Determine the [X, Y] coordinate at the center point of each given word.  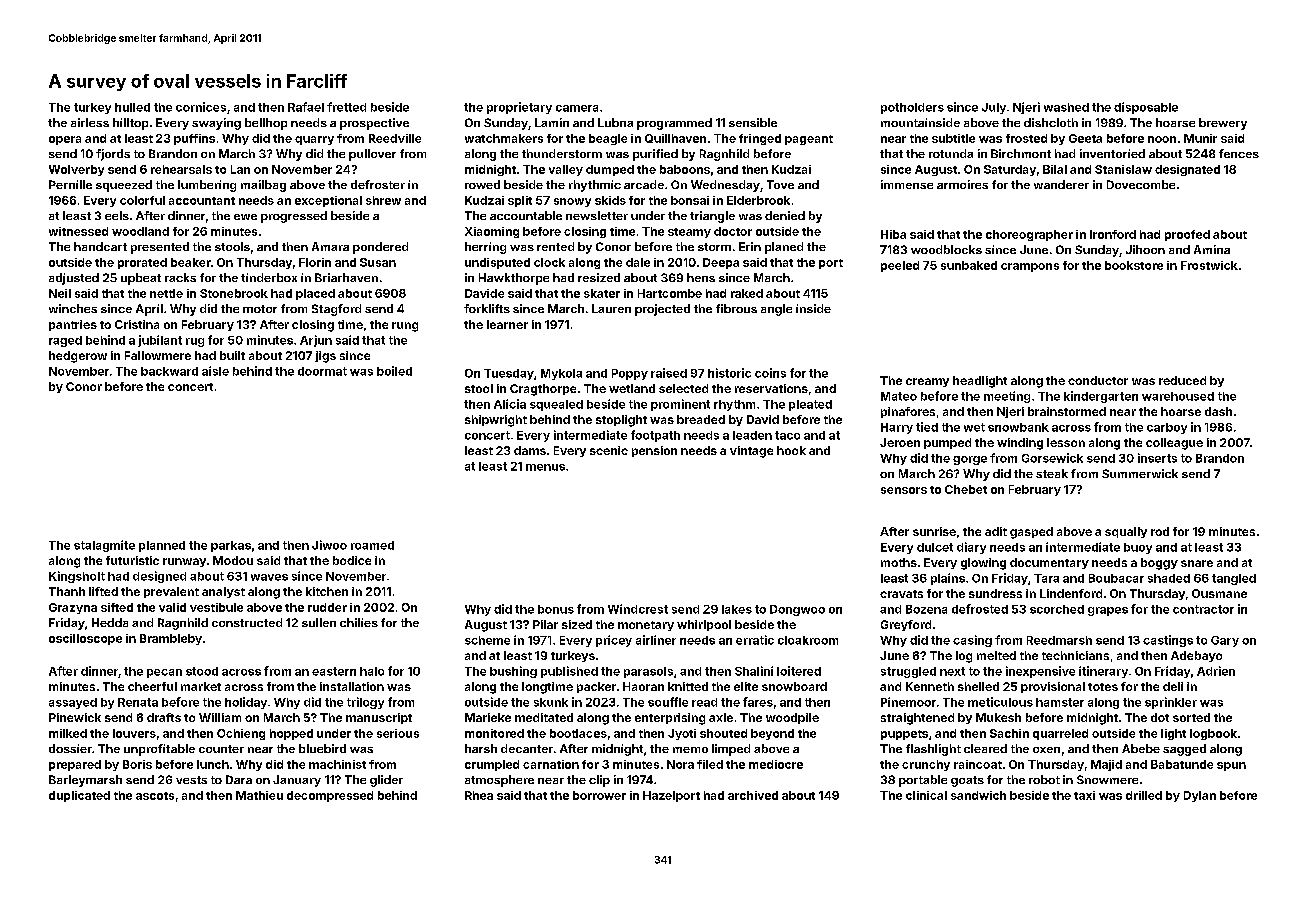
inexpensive [1040, 672]
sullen [319, 622]
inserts [1157, 458]
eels [117, 215]
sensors [904, 490]
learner [507, 324]
